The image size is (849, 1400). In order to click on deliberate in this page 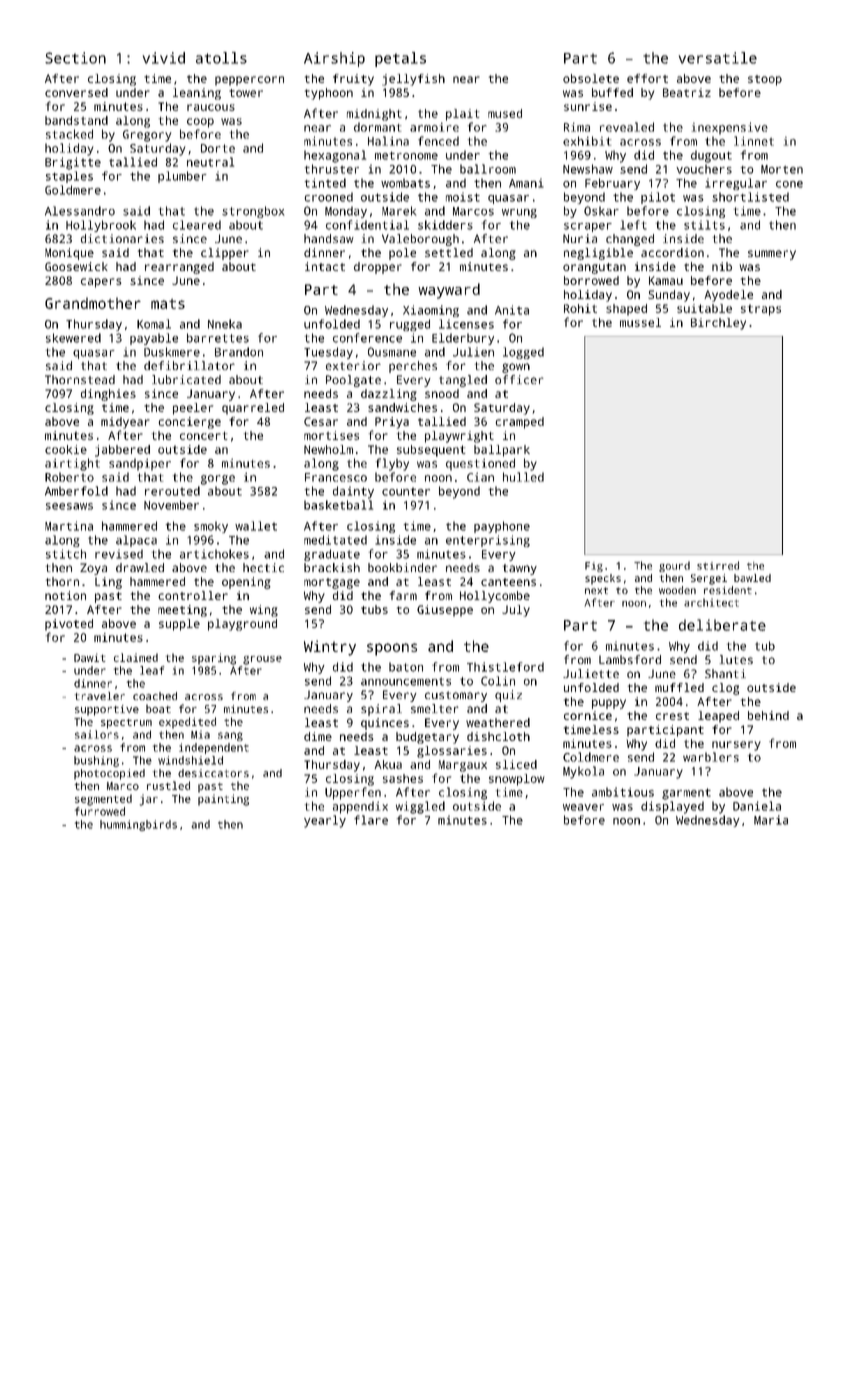, I will do `click(722, 625)`.
